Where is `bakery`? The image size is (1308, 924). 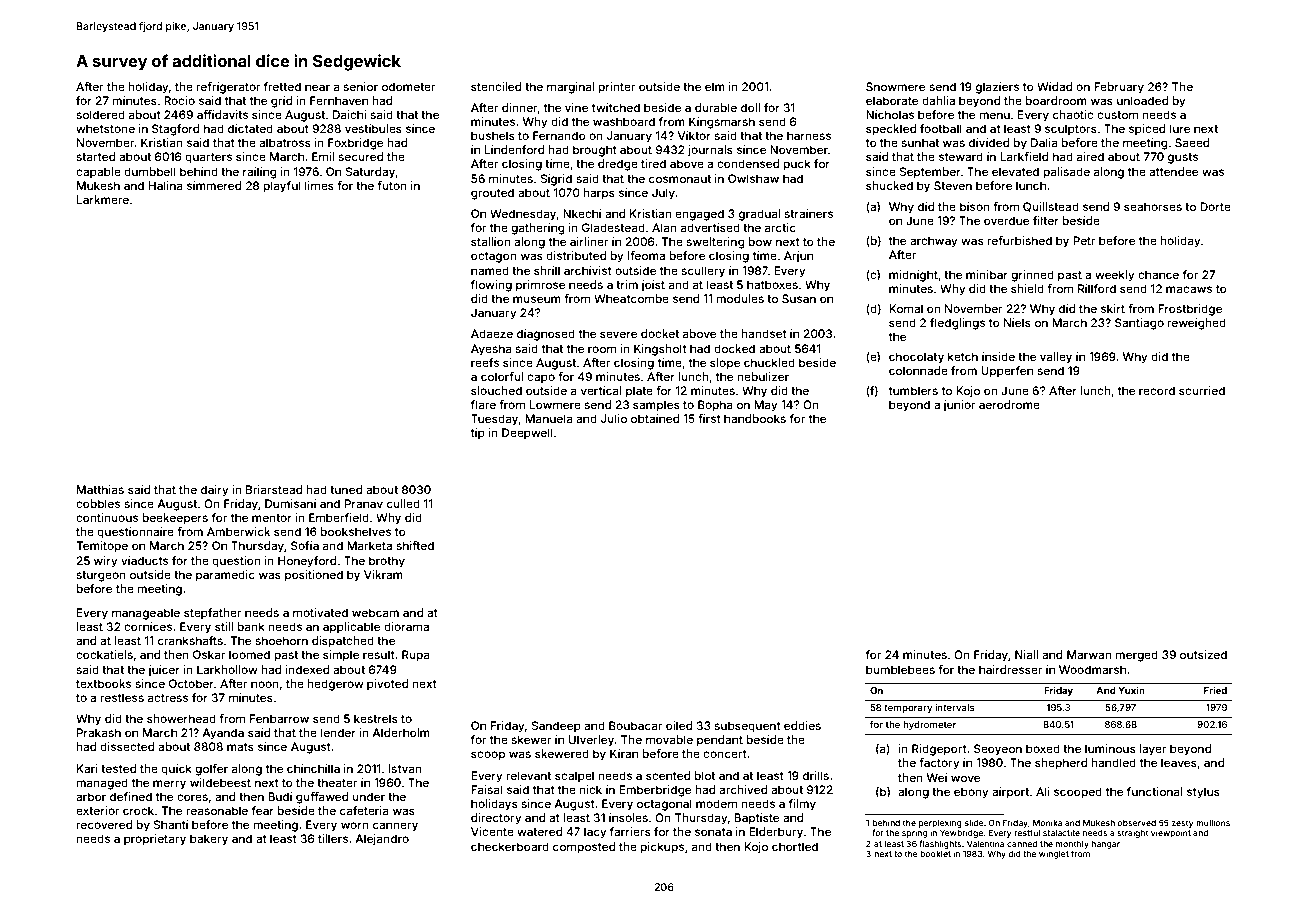
bakery is located at coordinates (209, 840).
